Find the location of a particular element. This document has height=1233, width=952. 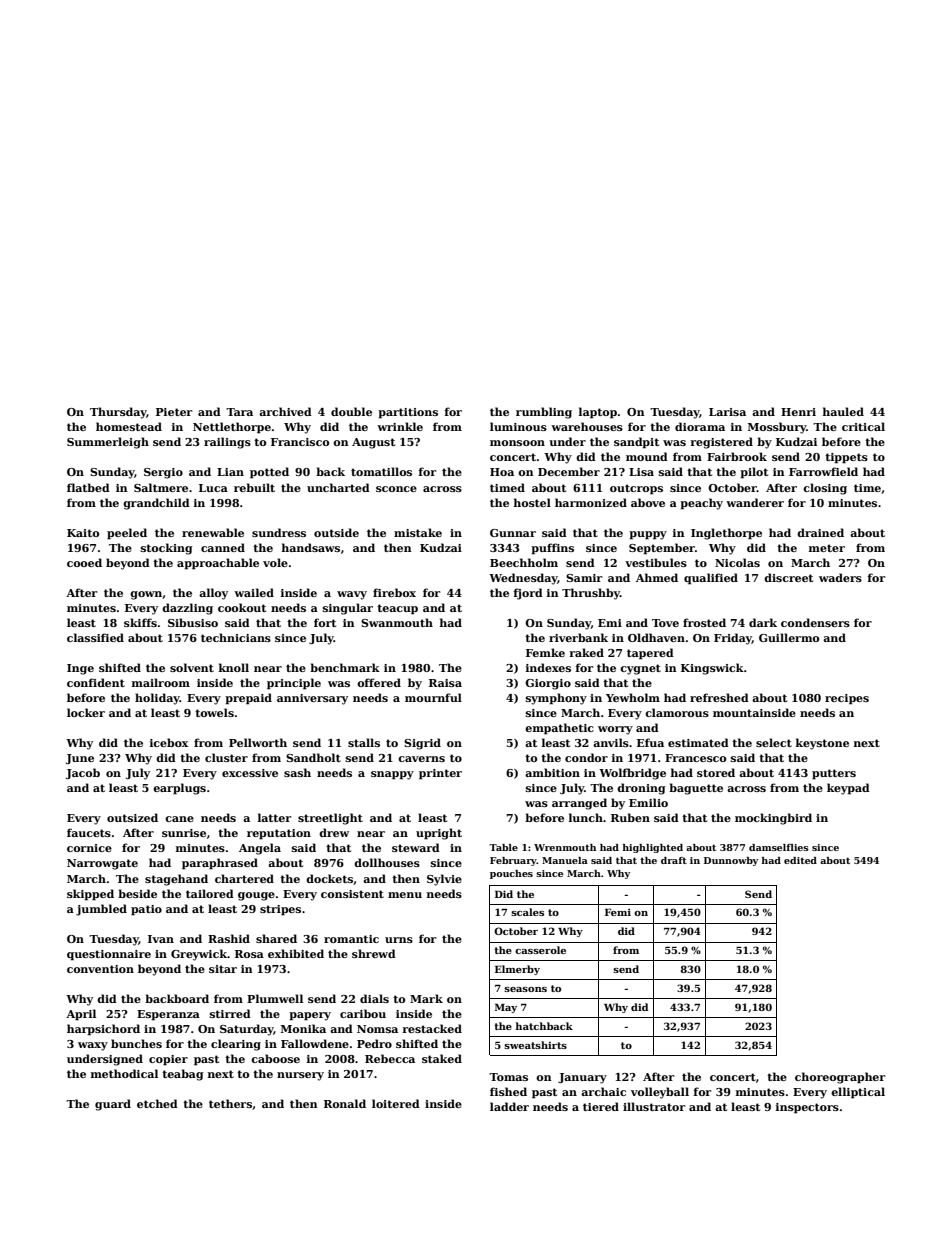

empathetic is located at coordinates (559, 729).
